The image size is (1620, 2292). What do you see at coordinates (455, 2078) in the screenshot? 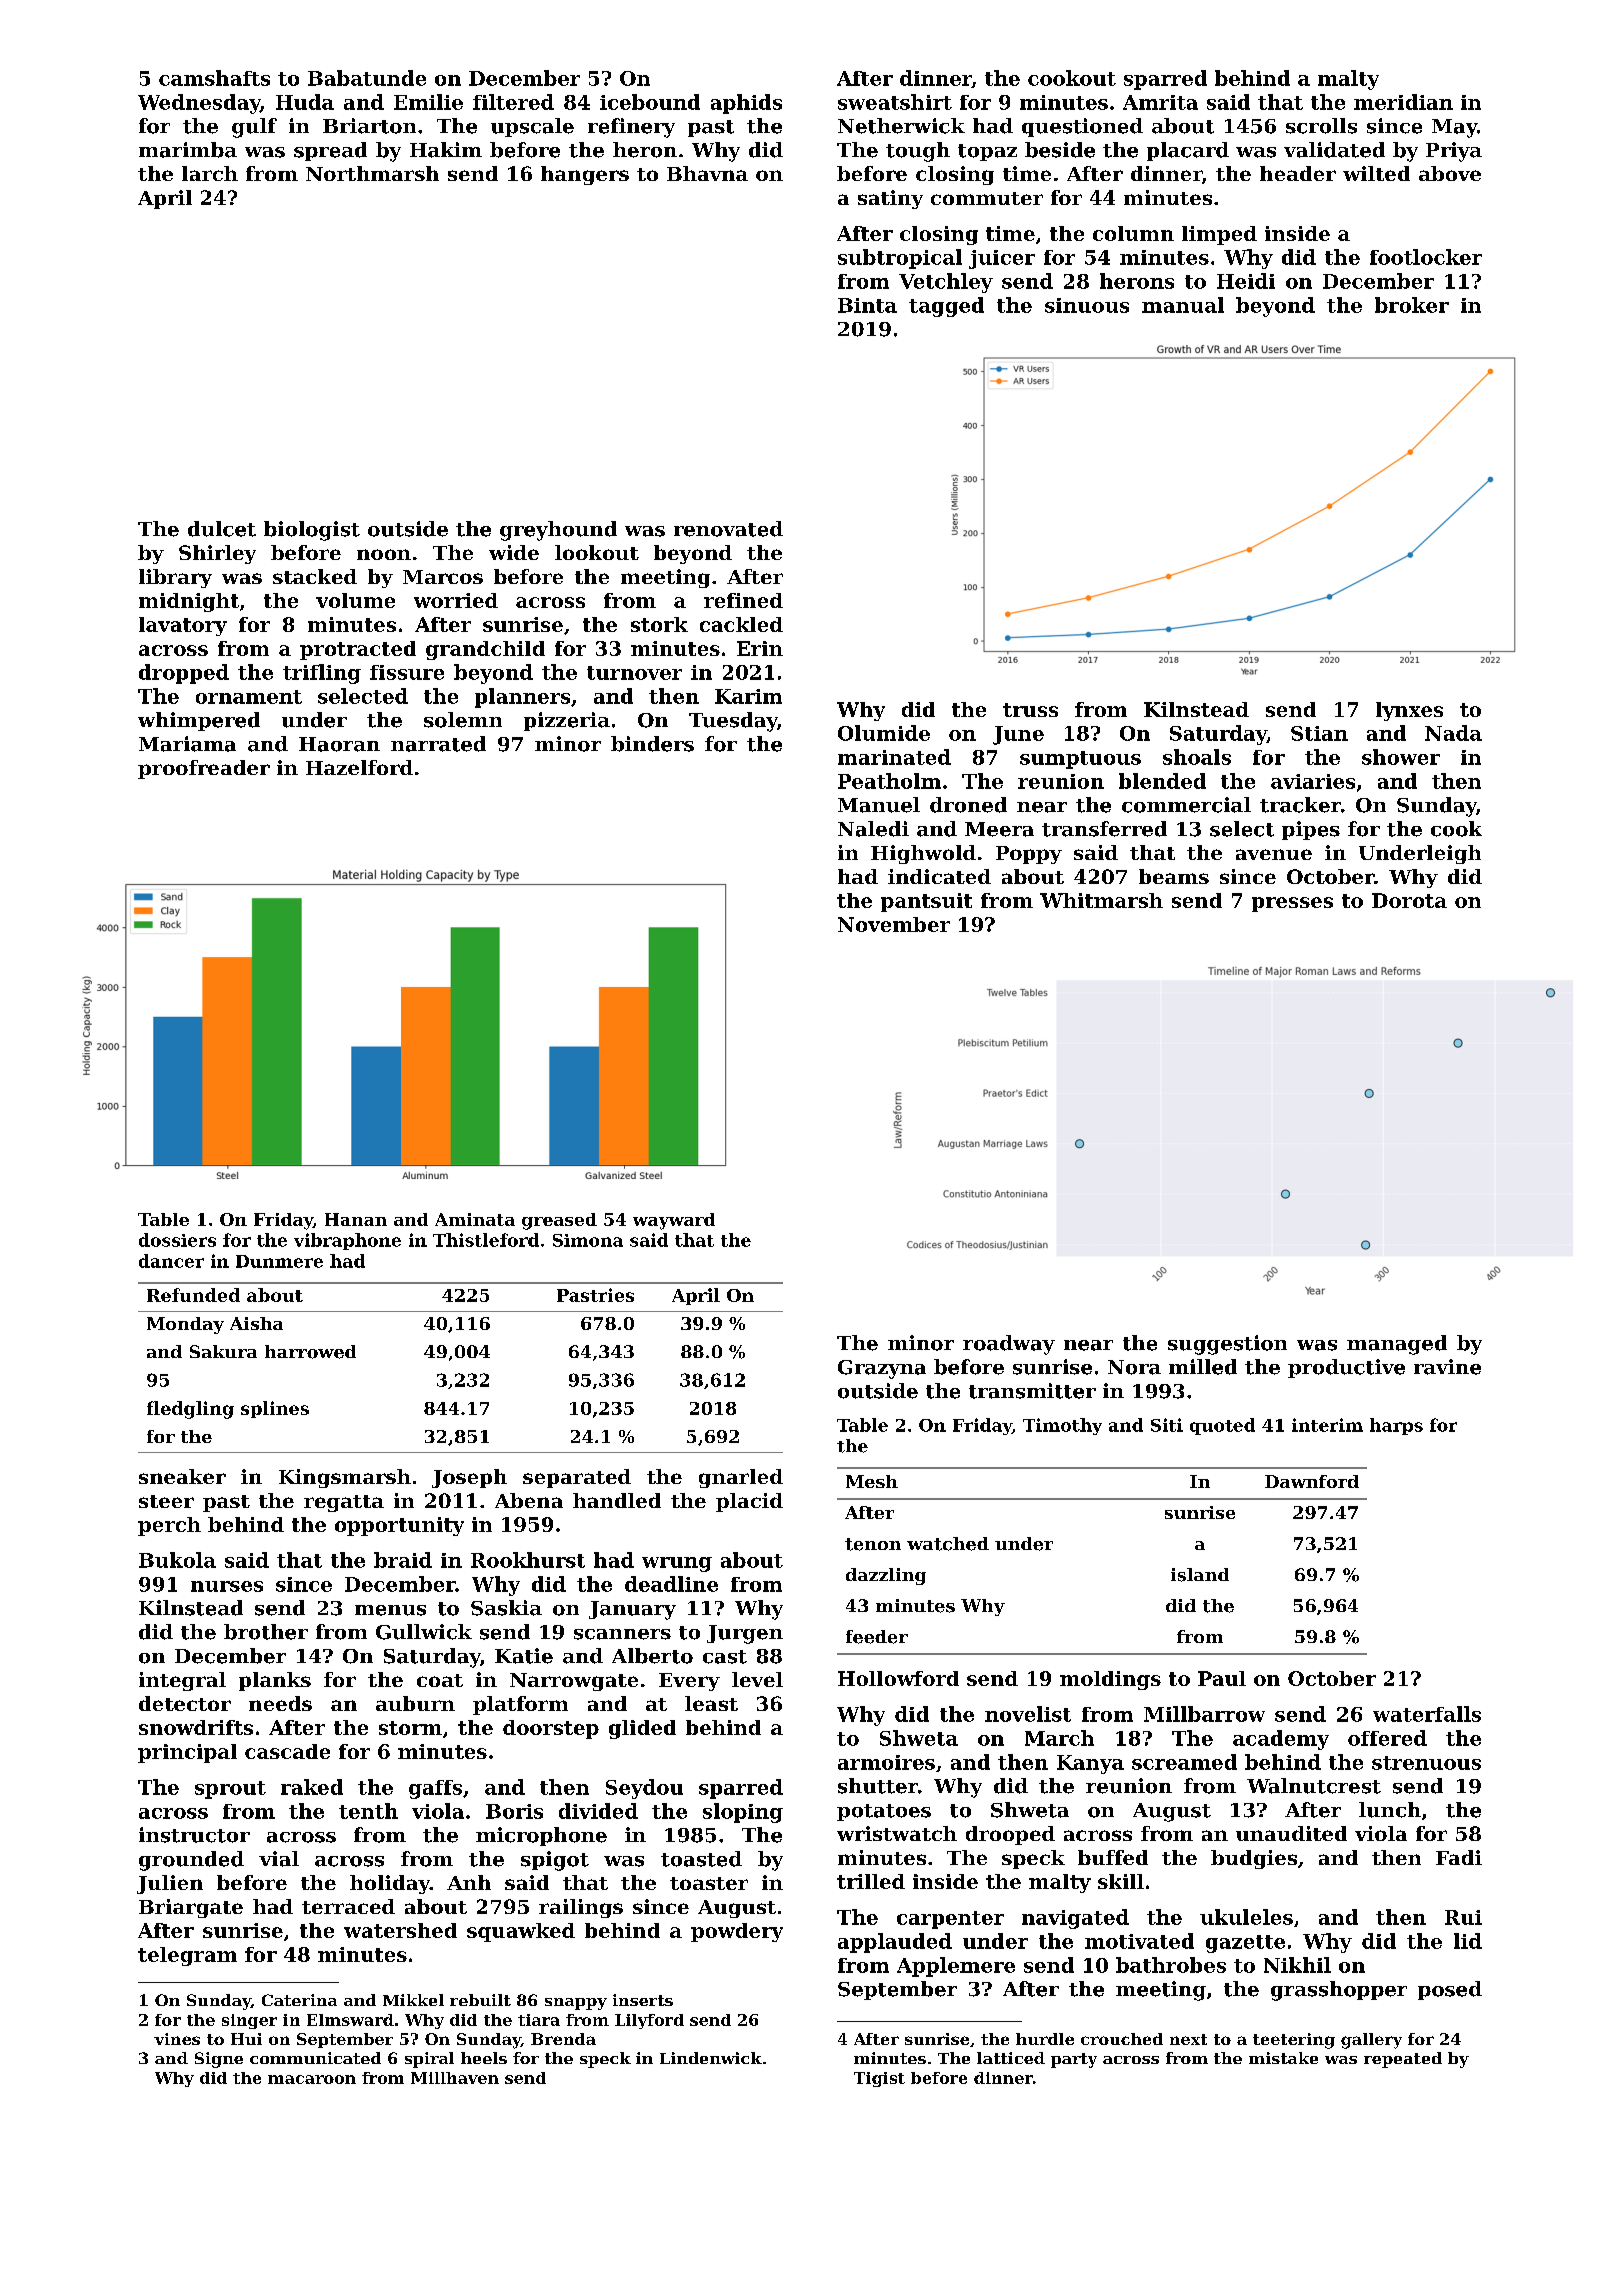
I see `Millhaven` at bounding box center [455, 2078].
